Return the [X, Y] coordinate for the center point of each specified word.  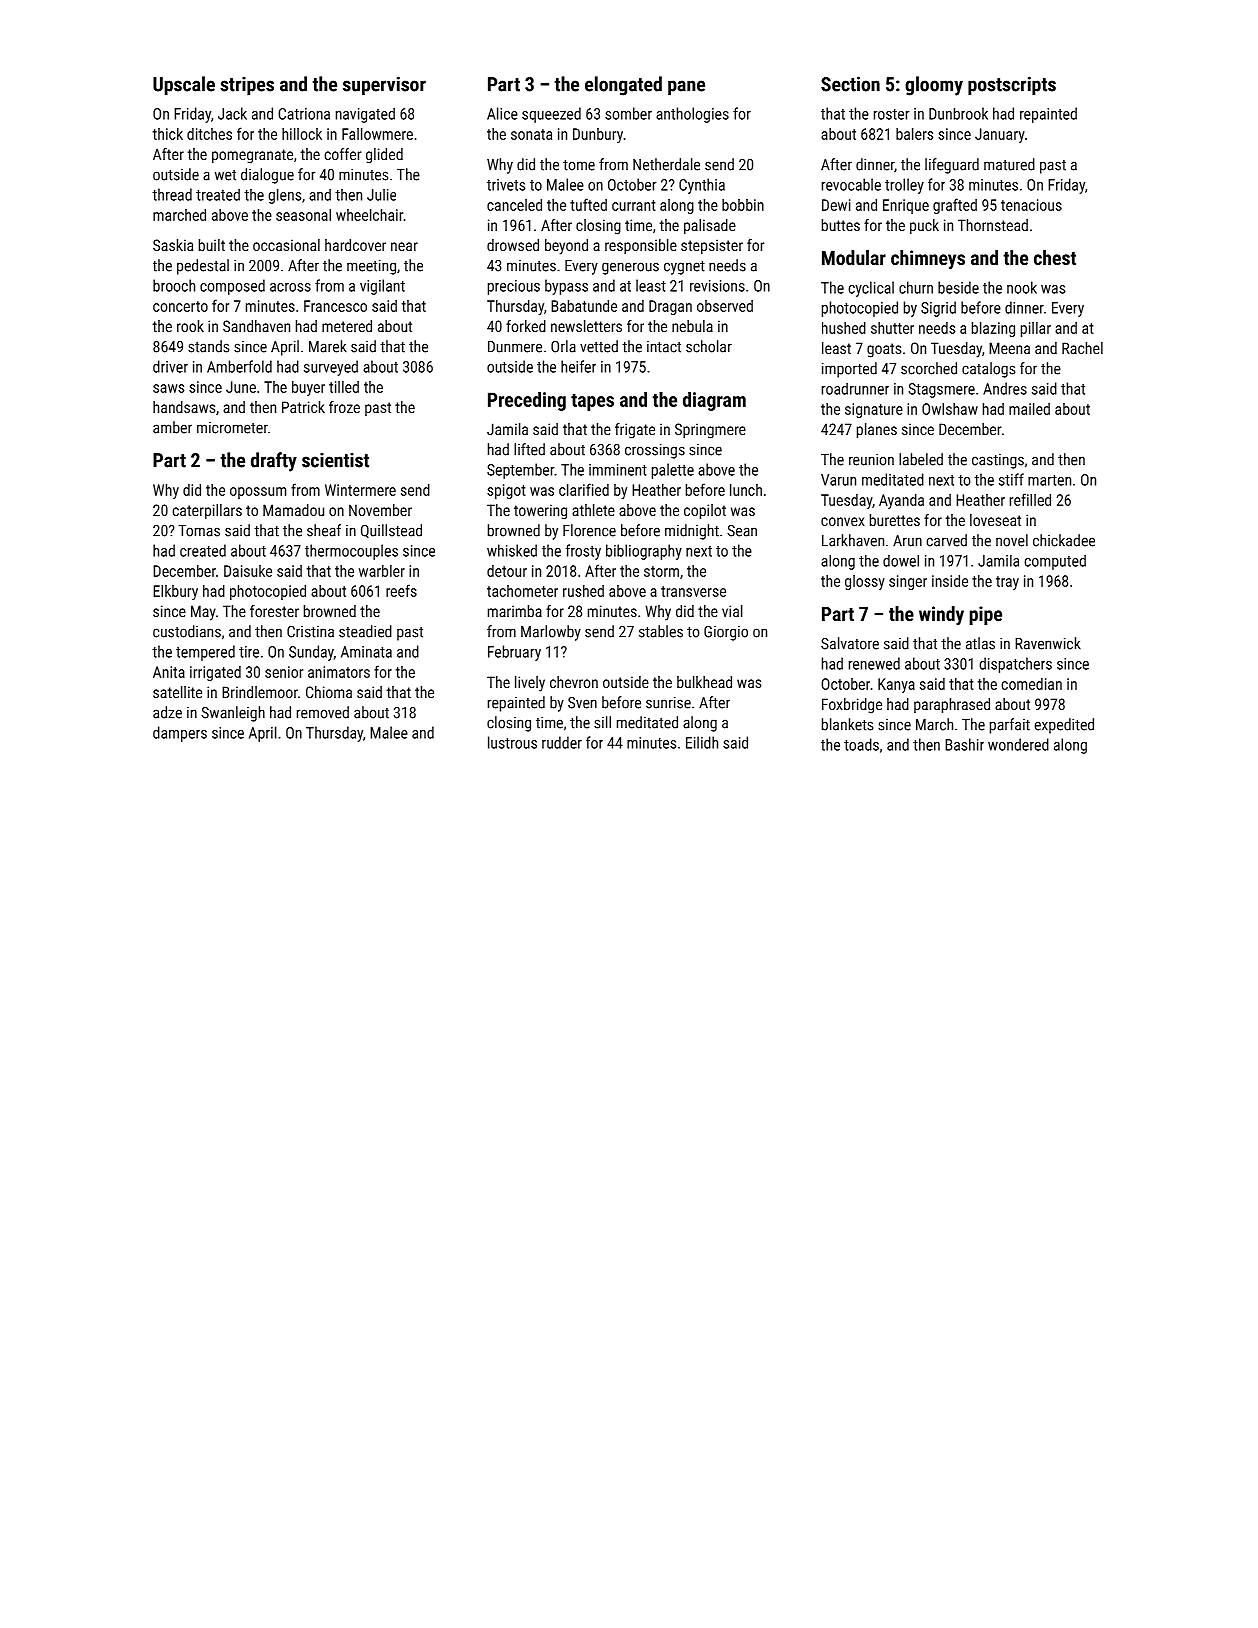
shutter [892, 328]
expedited [1064, 726]
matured [1009, 164]
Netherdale [666, 164]
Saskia [173, 245]
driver [170, 366]
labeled [921, 459]
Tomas [199, 531]
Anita [169, 672]
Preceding [527, 401]
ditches [209, 134]
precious [514, 287]
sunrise [668, 703]
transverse [693, 591]
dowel [901, 561]
